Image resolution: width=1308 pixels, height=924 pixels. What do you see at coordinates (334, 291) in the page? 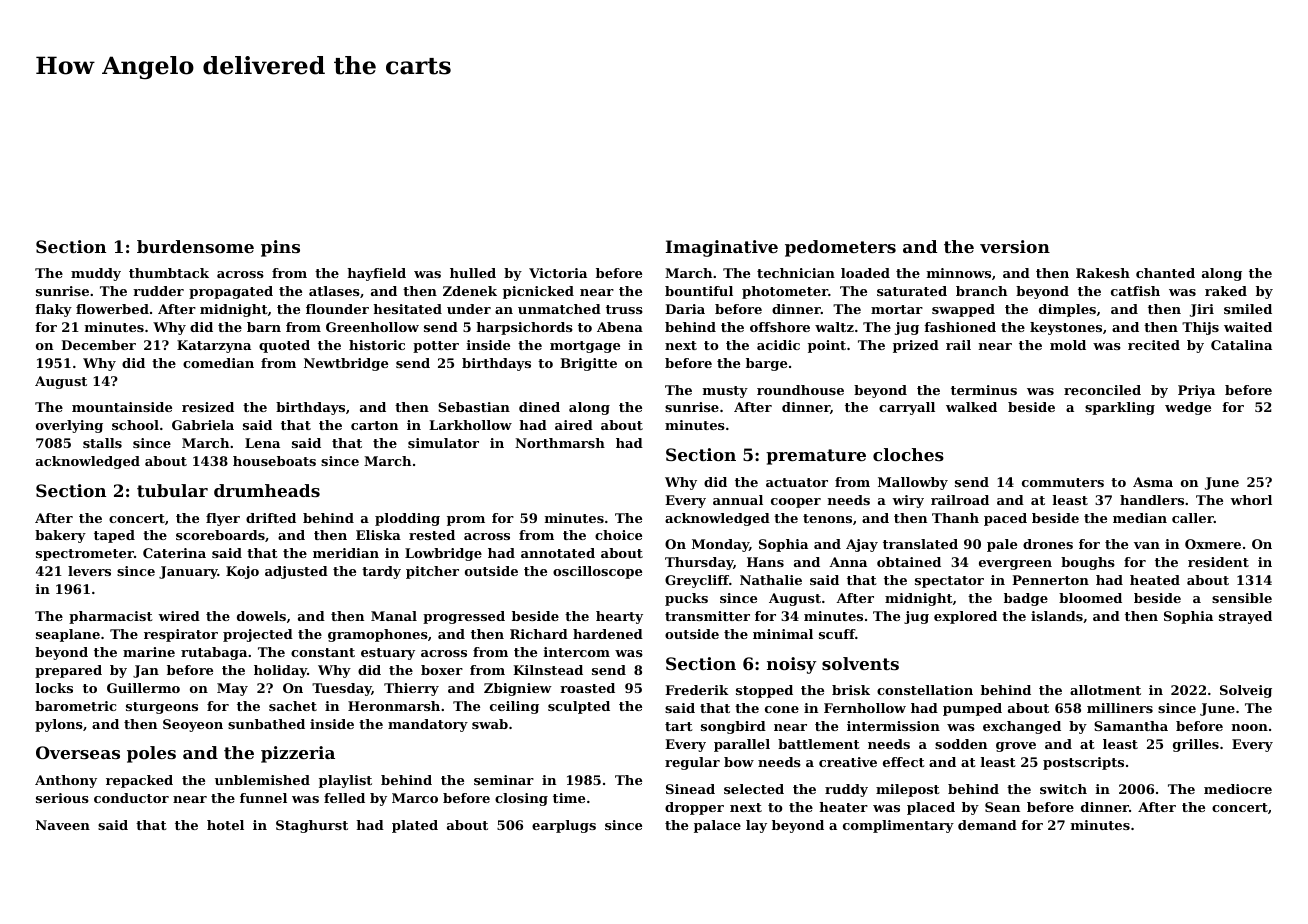
I see `atlases` at bounding box center [334, 291].
